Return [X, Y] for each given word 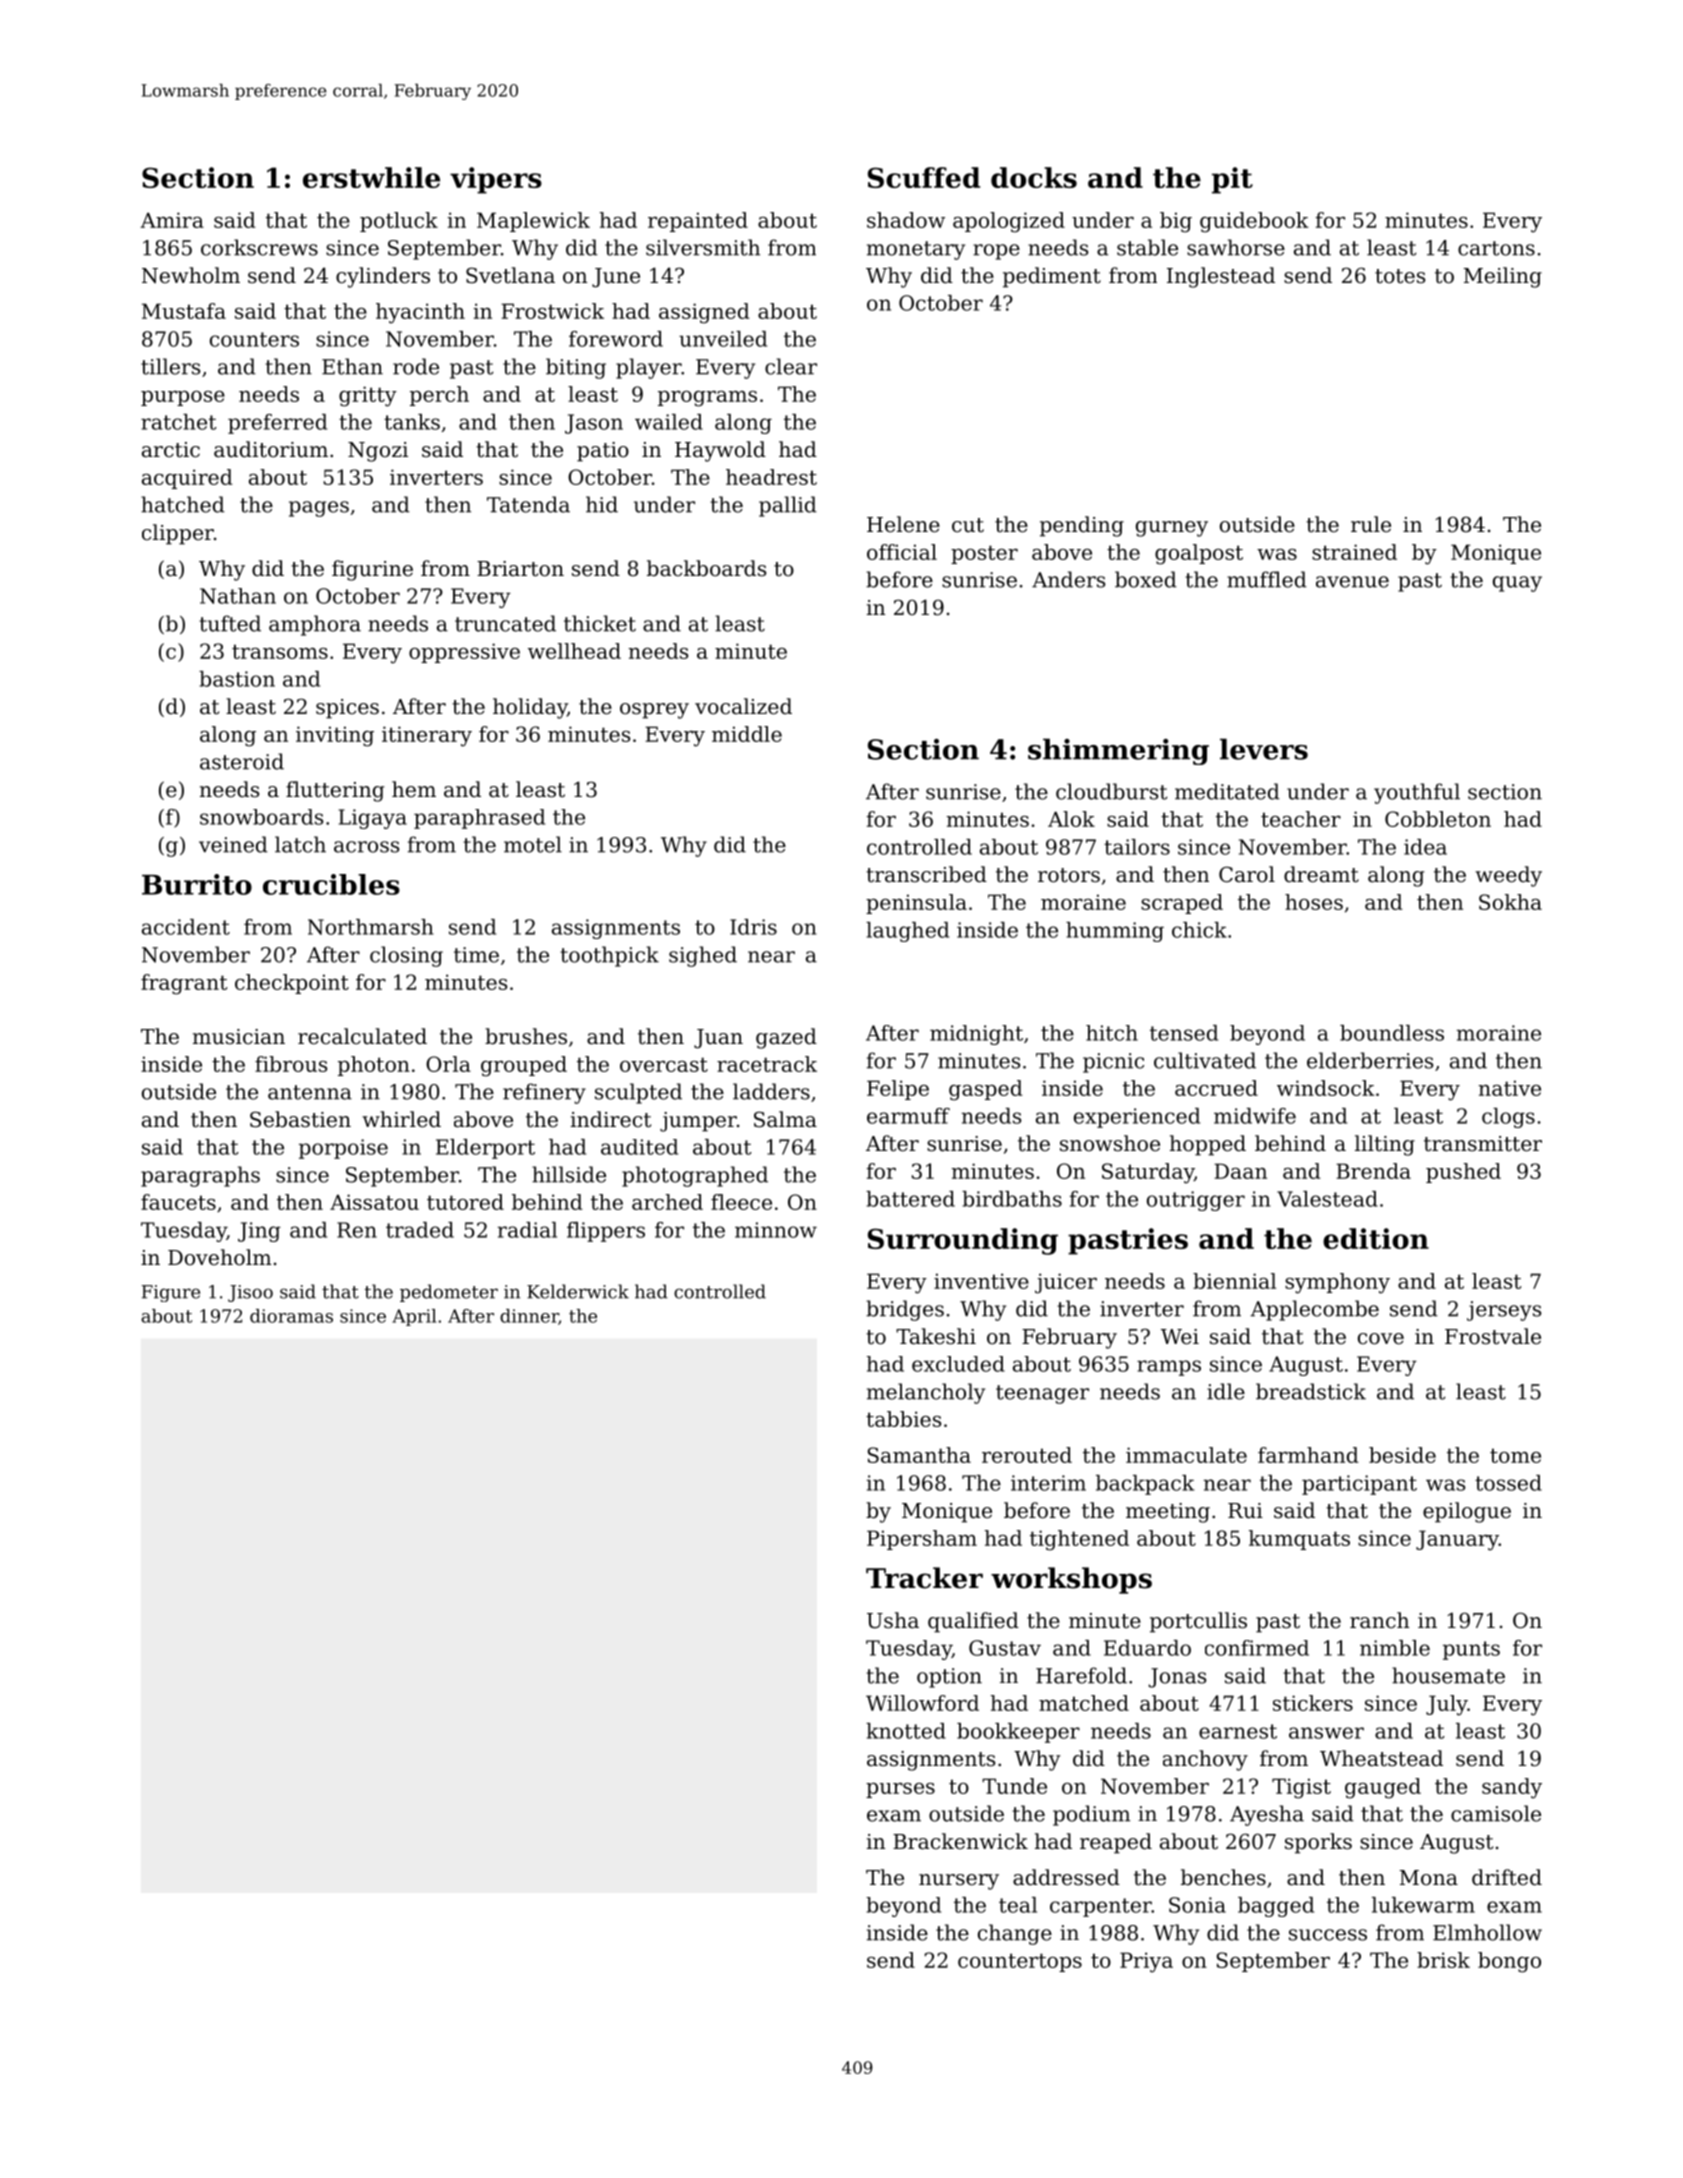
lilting [1385, 1145]
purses [900, 1790]
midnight [976, 1035]
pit [1232, 180]
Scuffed [924, 177]
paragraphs [200, 1176]
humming [1115, 932]
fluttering [335, 791]
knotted [906, 1731]
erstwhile [371, 177]
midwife [1255, 1116]
